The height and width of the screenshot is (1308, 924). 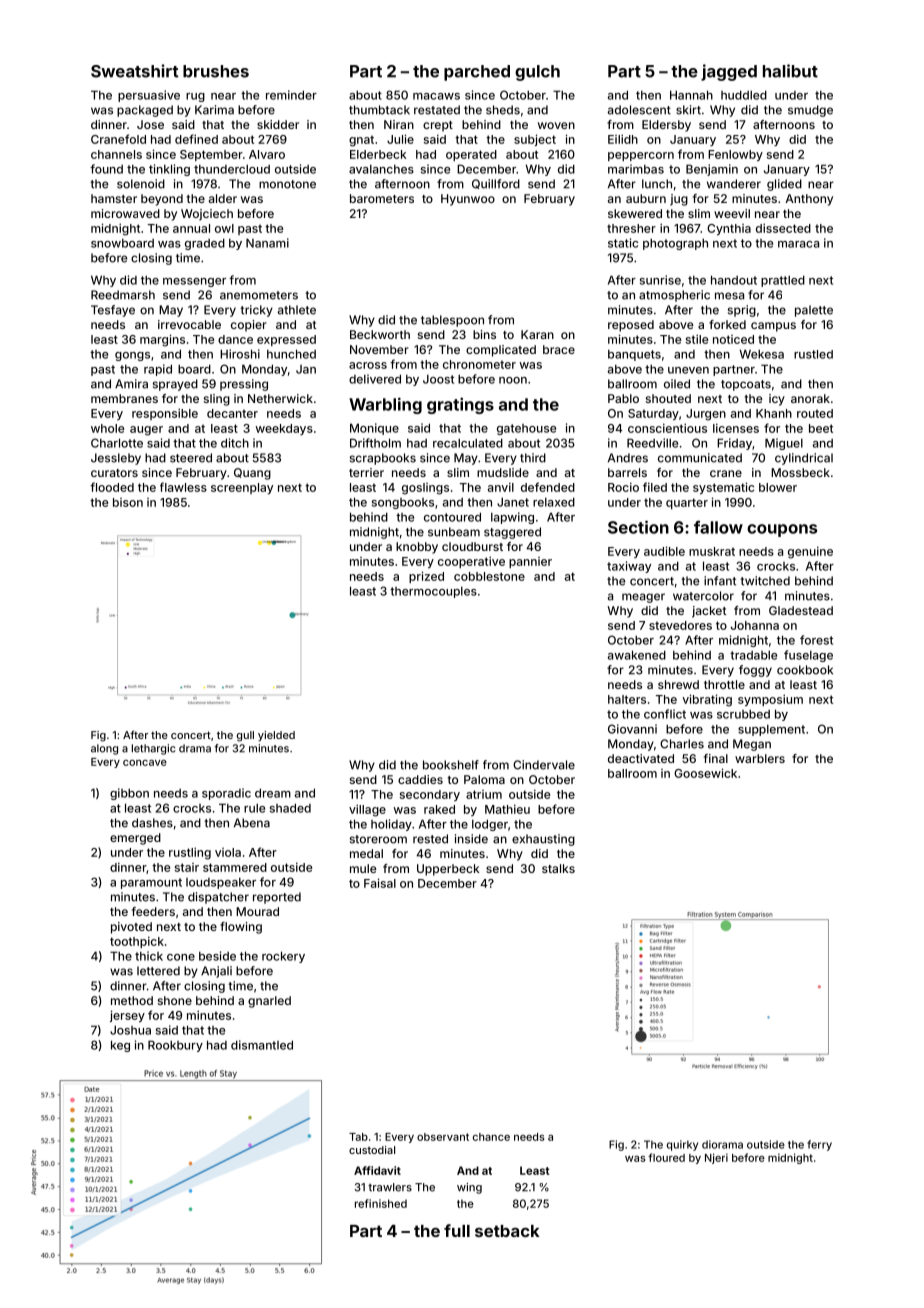 I want to click on warblers, so click(x=760, y=758).
